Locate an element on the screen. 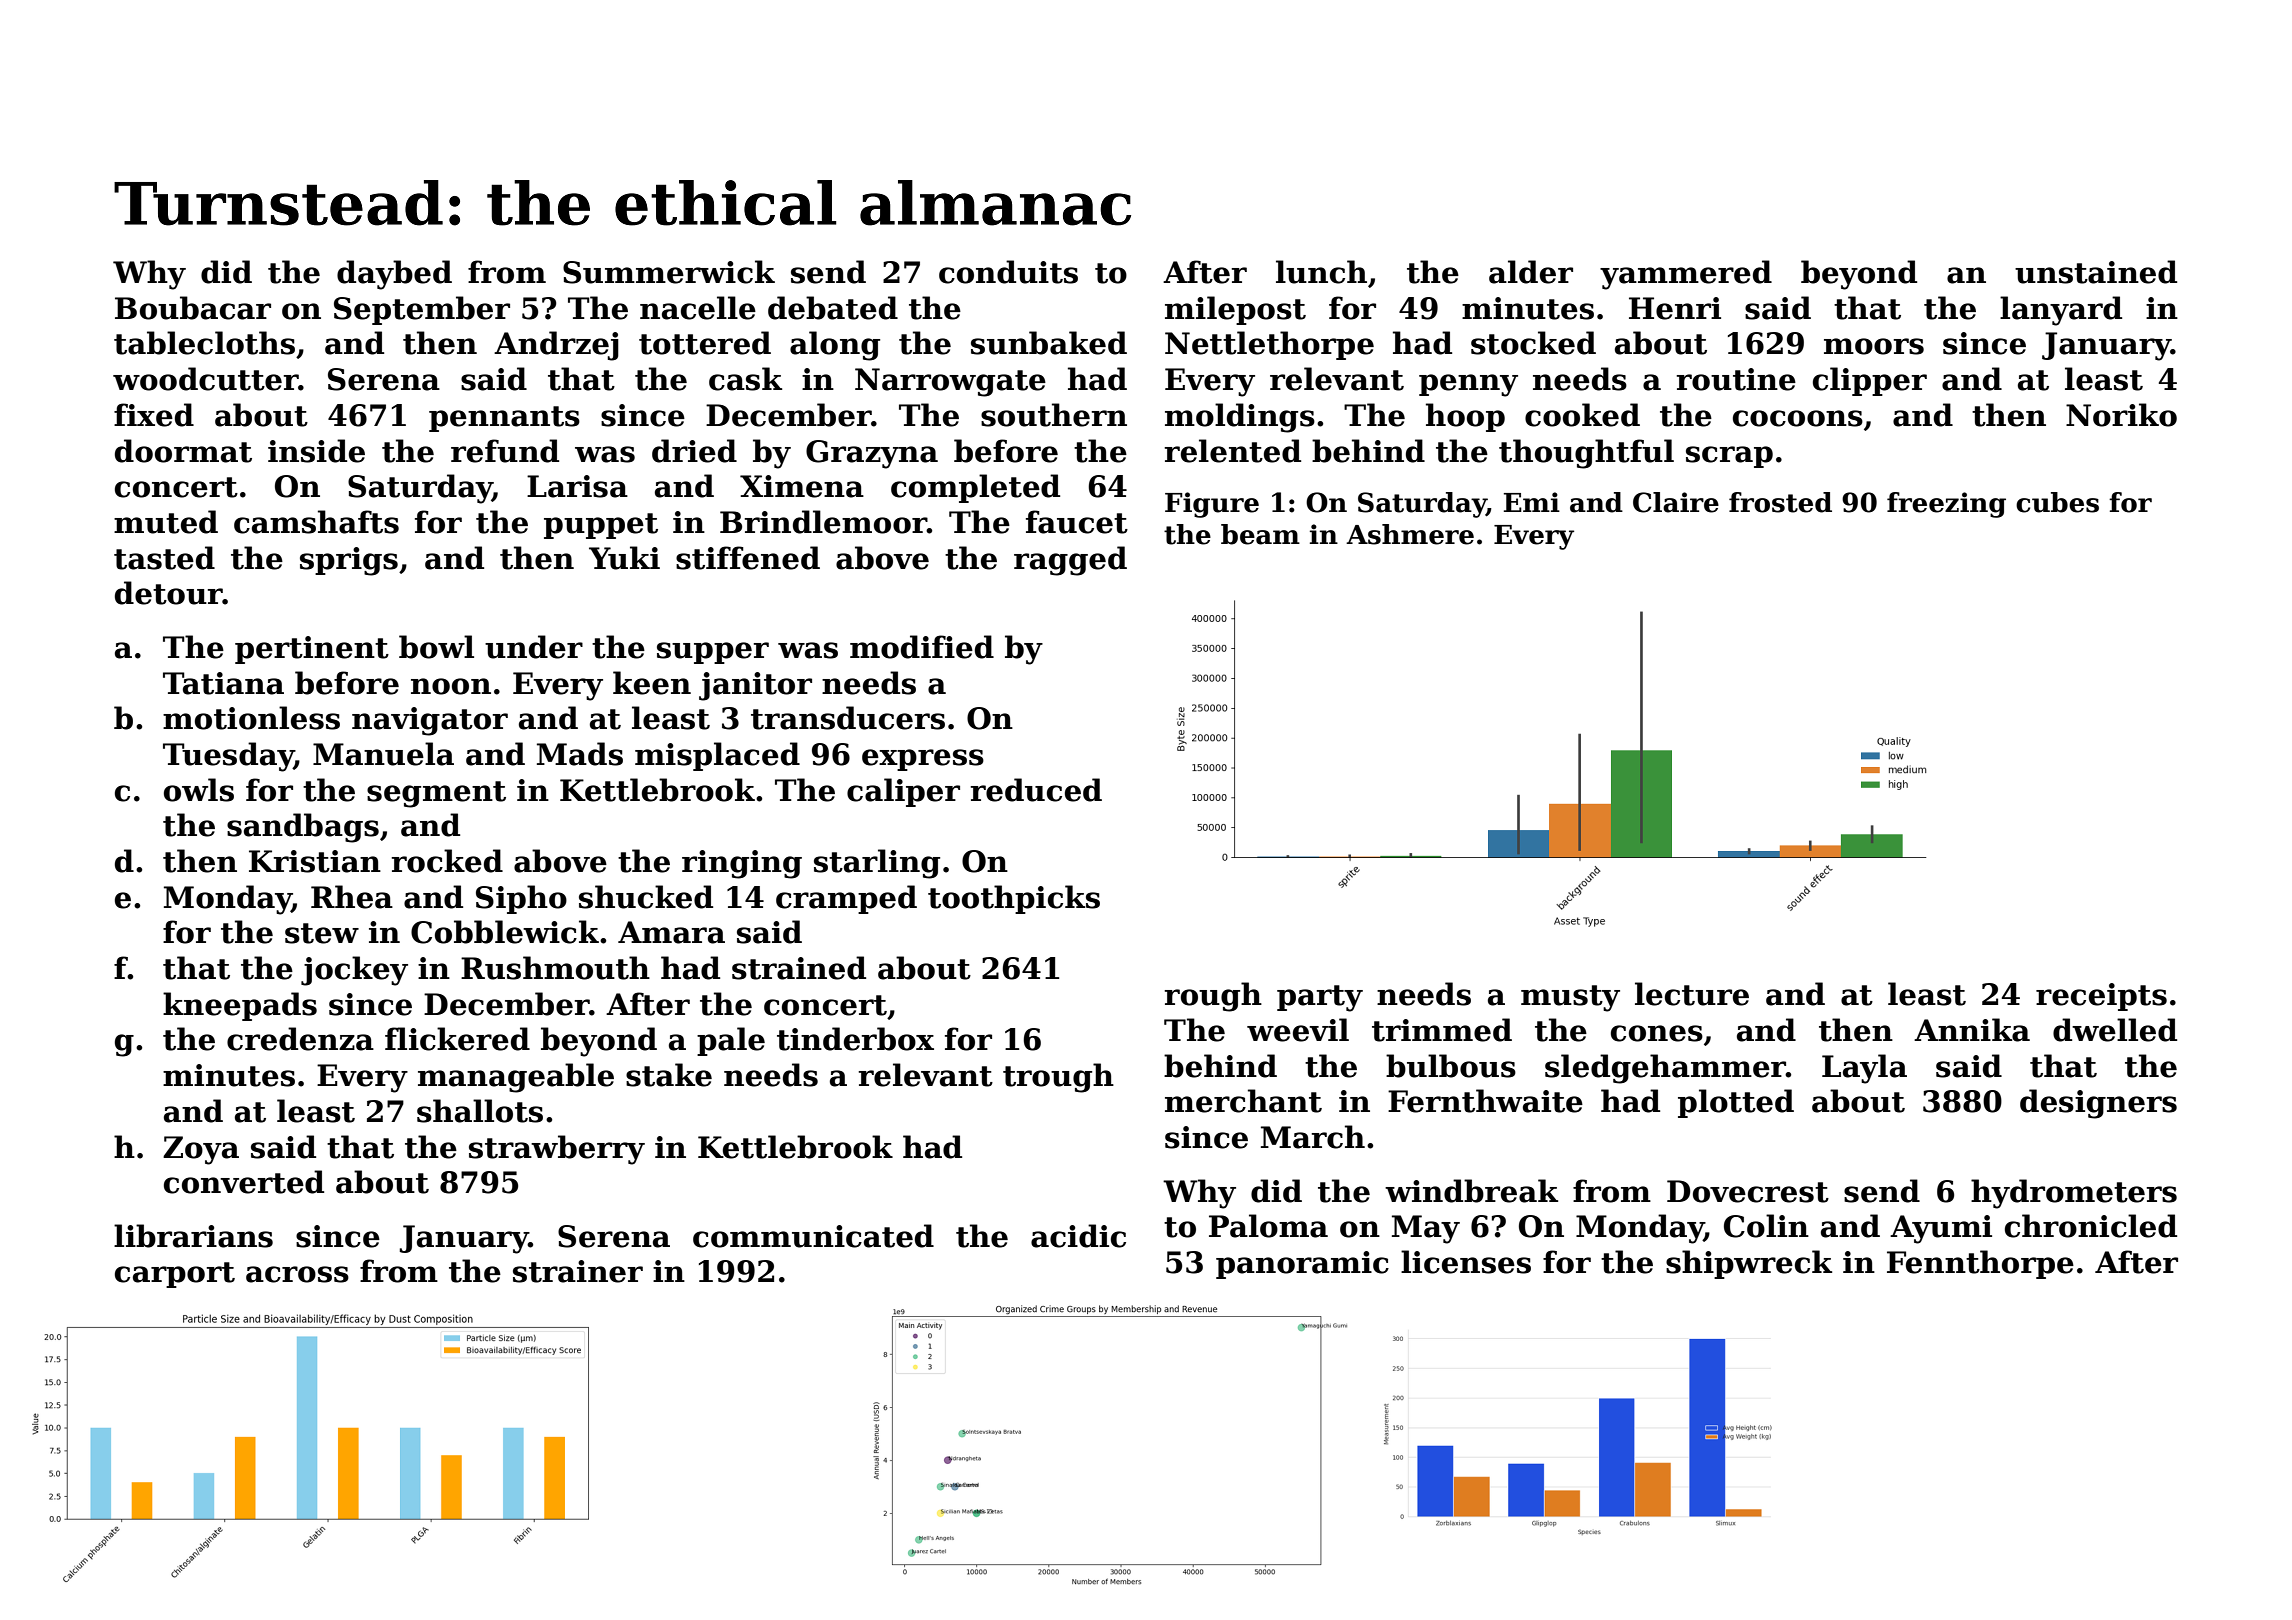 The image size is (2292, 1620). freezing is located at coordinates (1946, 505).
